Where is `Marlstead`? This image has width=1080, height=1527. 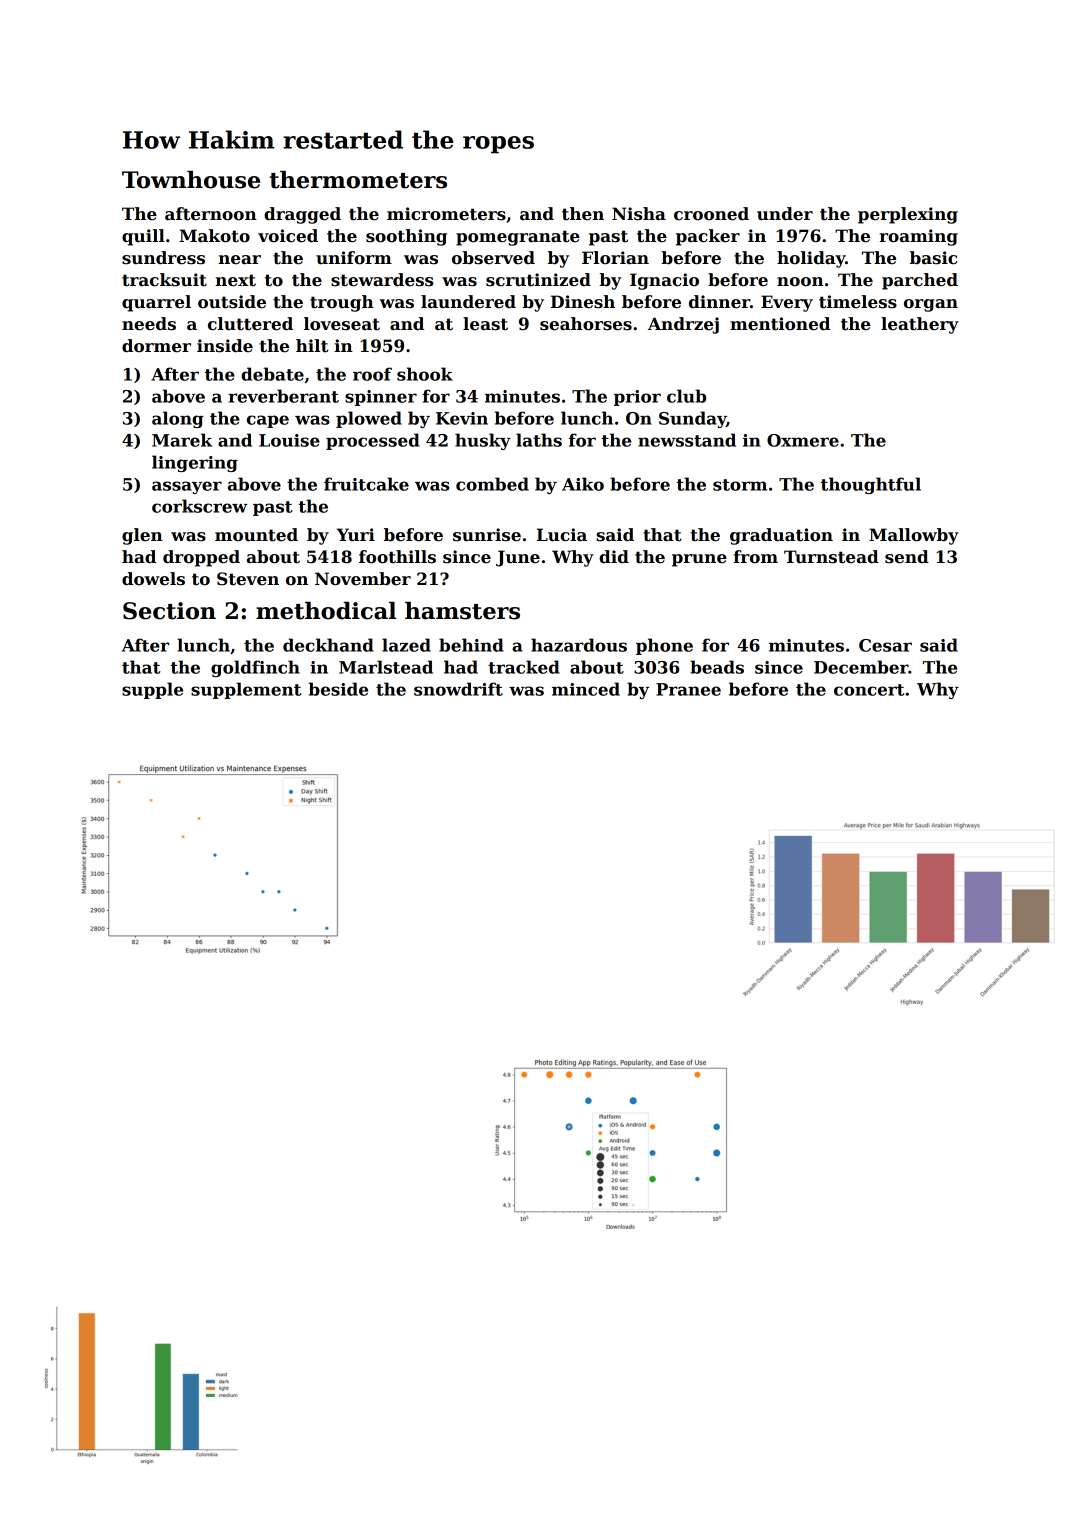
Marlstead is located at coordinates (386, 667).
